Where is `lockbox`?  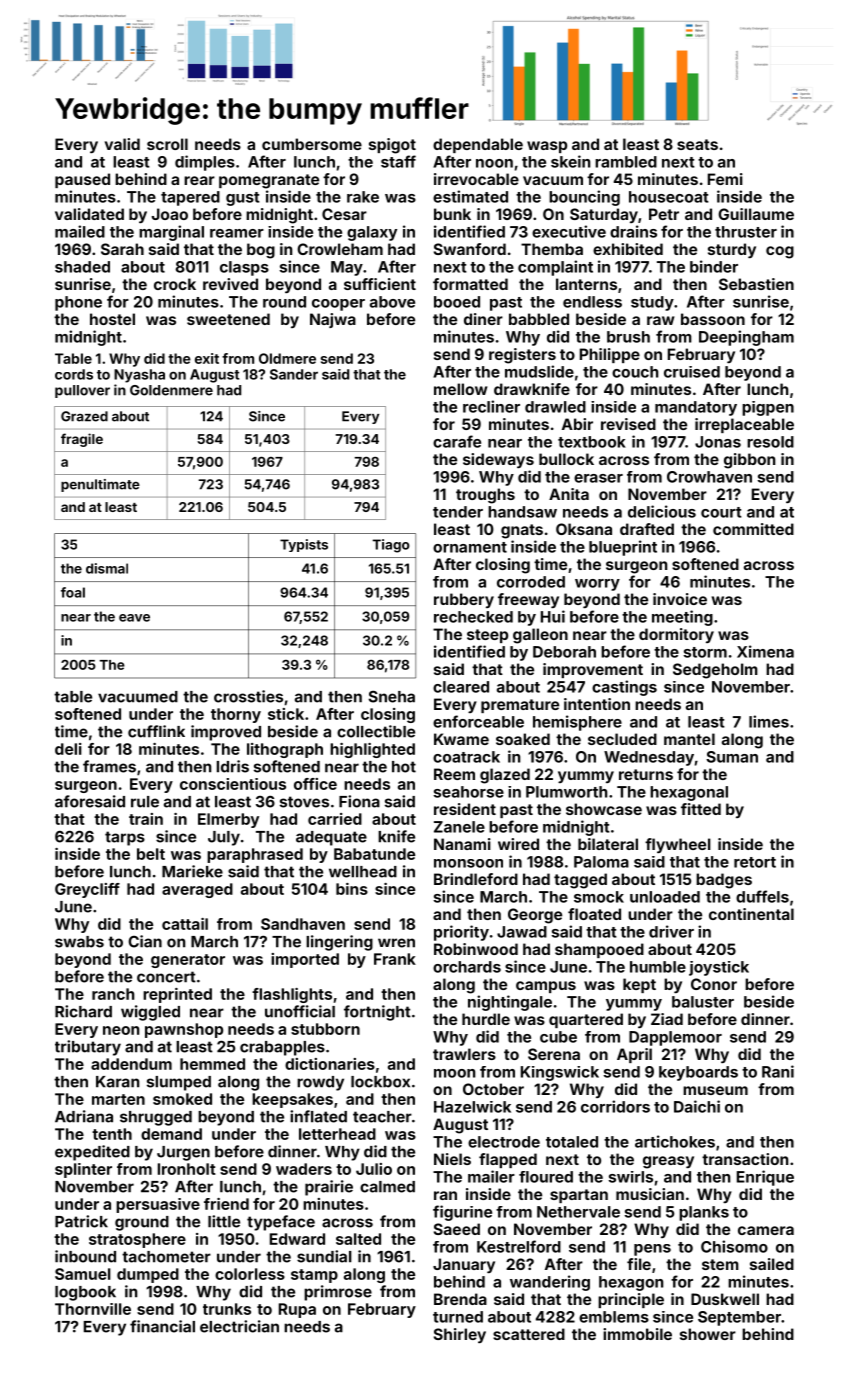 lockbox is located at coordinates (380, 1082).
